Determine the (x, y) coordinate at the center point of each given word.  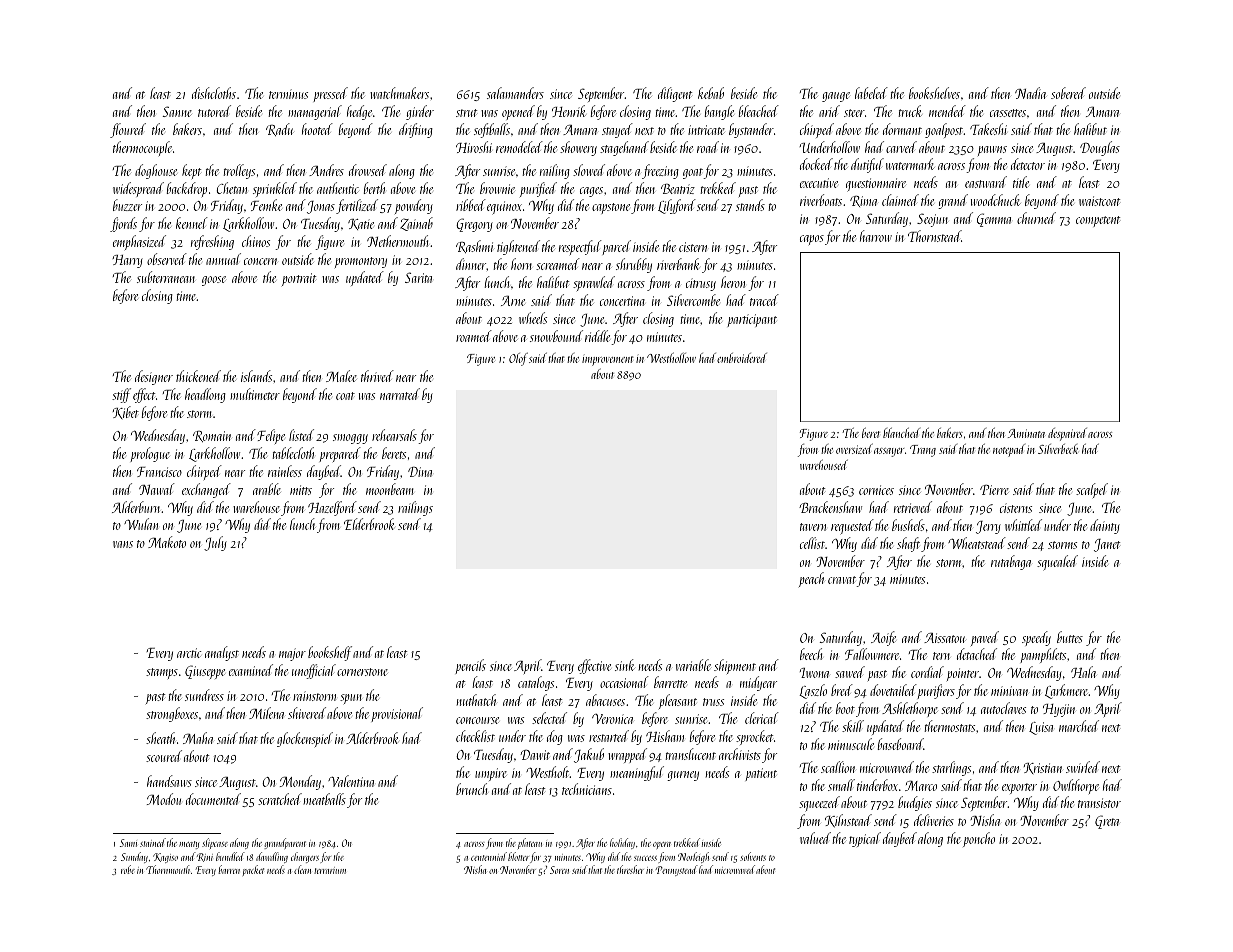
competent (1098, 221)
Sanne (177, 111)
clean (302, 869)
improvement (608, 360)
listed (301, 435)
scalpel (1092, 490)
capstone (611, 208)
